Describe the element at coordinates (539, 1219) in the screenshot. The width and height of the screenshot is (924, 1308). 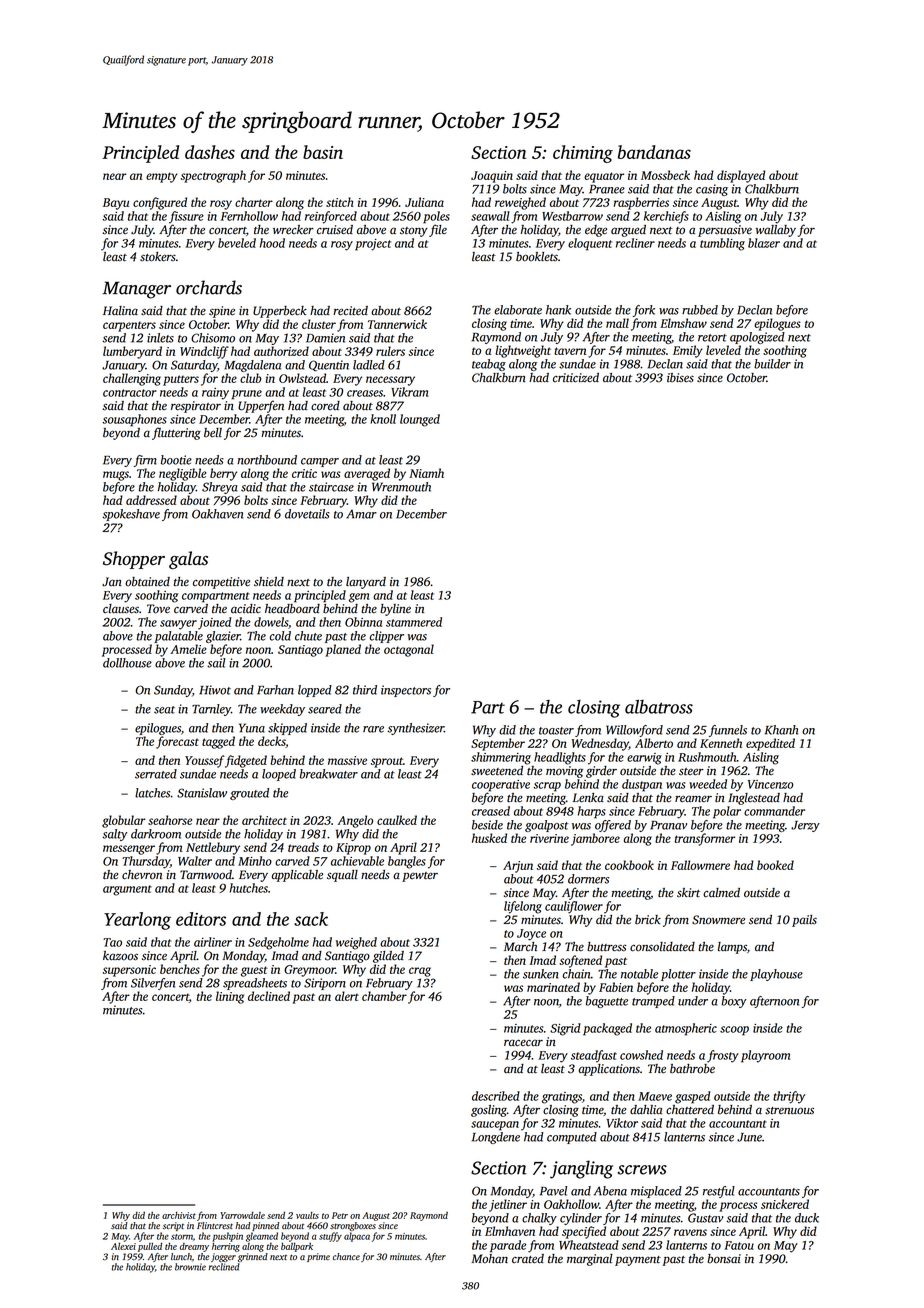
I see `chalky` at that location.
